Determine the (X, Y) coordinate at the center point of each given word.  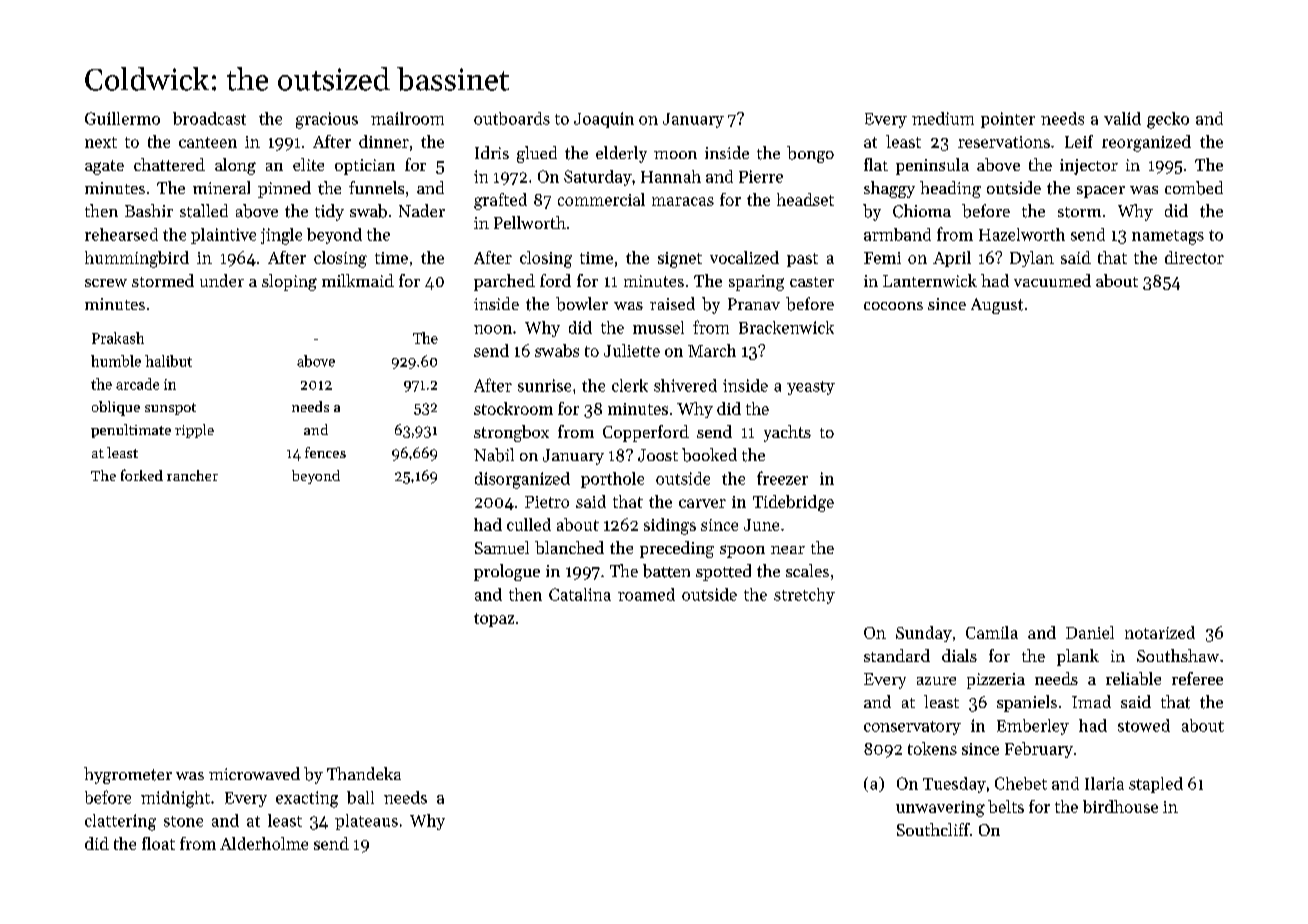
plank (1078, 657)
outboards (512, 118)
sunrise (544, 385)
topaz (494, 620)
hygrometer (128, 775)
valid (1122, 118)
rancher (192, 475)
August (997, 306)
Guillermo (122, 118)
